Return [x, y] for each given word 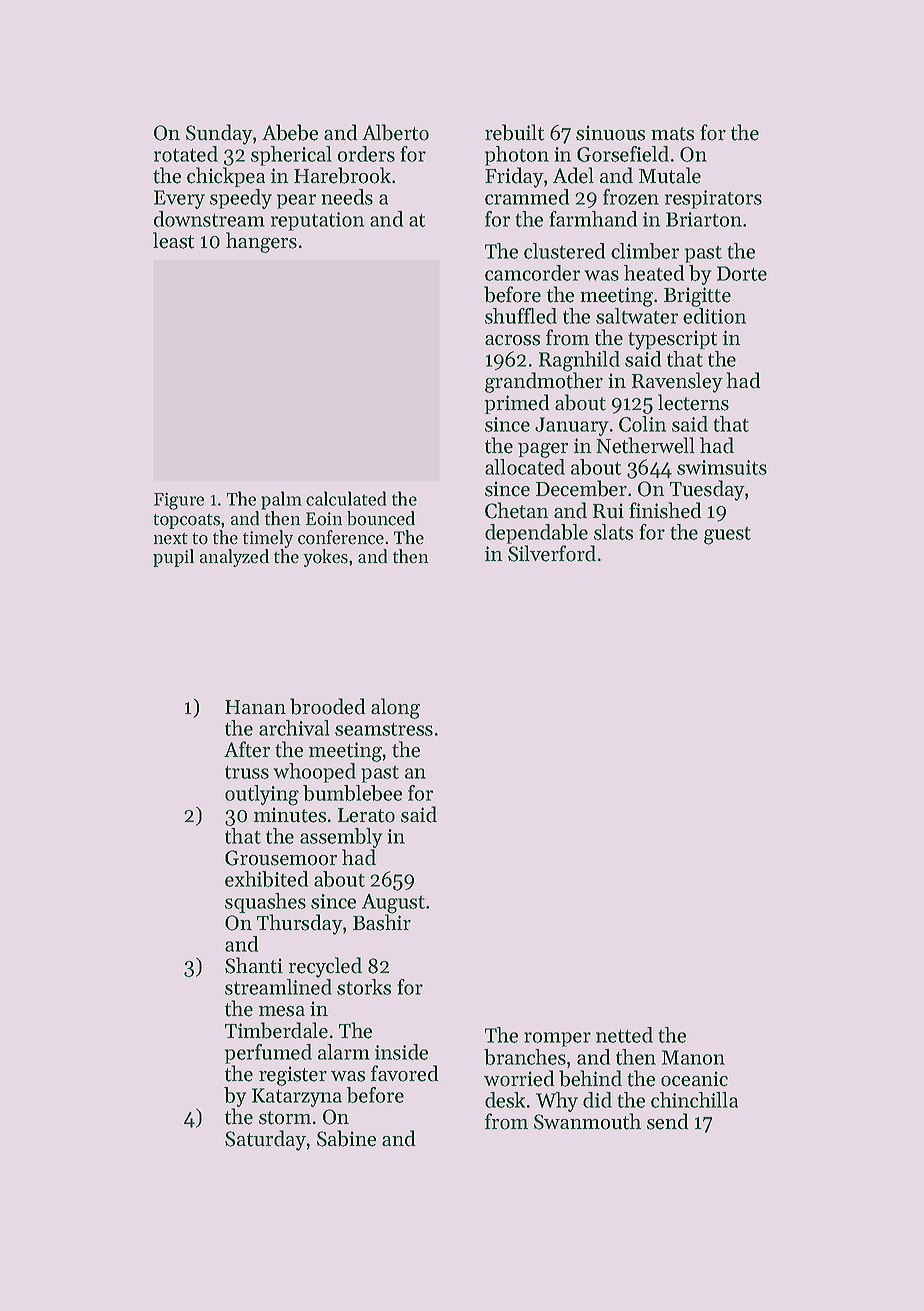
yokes [325, 558]
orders [366, 154]
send [667, 1121]
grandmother [544, 382]
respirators [713, 199]
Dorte [742, 273]
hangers [261, 242]
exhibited [266, 879]
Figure [179, 501]
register [293, 1076]
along [395, 708]
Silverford [552, 553]
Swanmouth [587, 1121]
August [393, 904]
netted [624, 1035]
